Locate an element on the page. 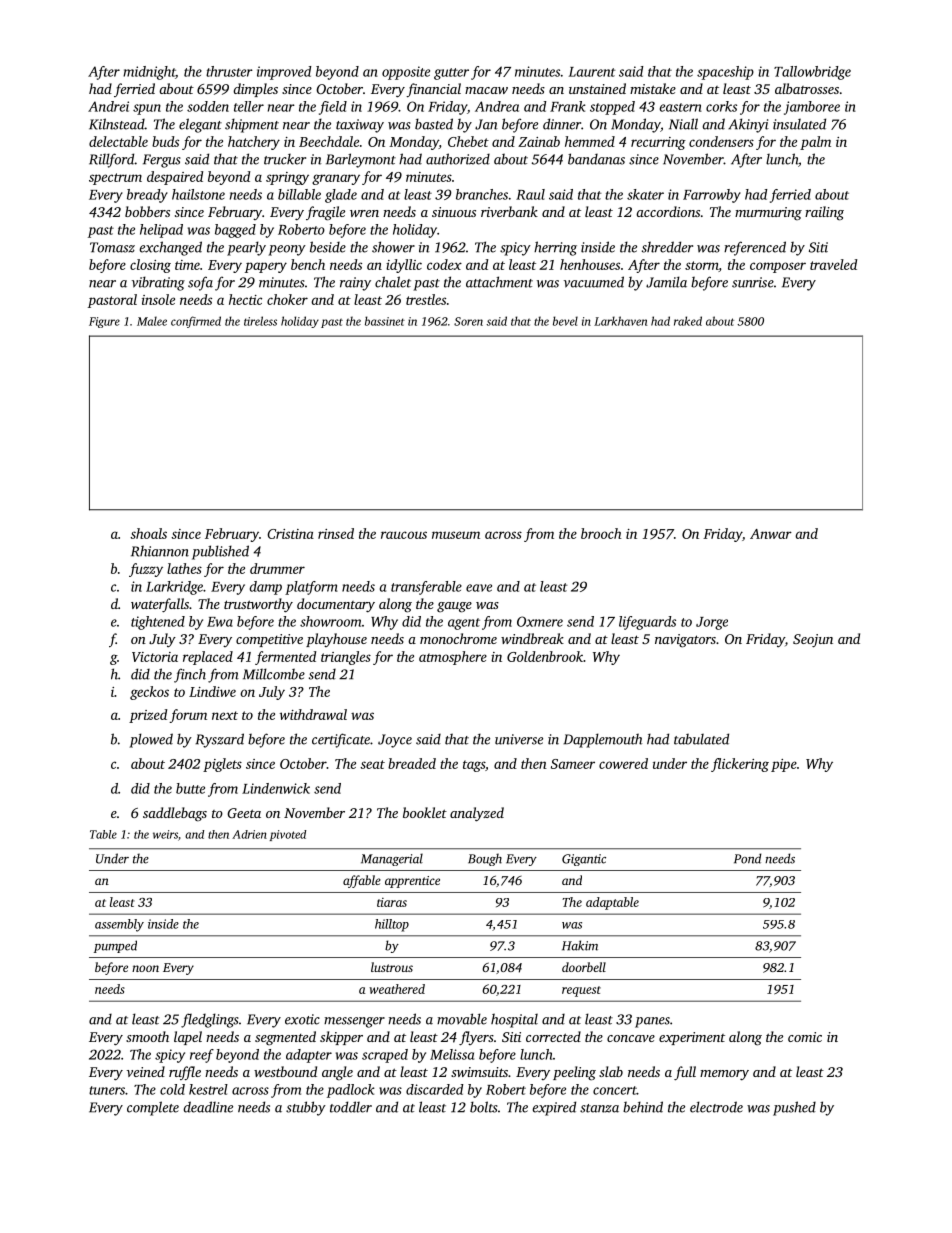  Anwar is located at coordinates (771, 534).
